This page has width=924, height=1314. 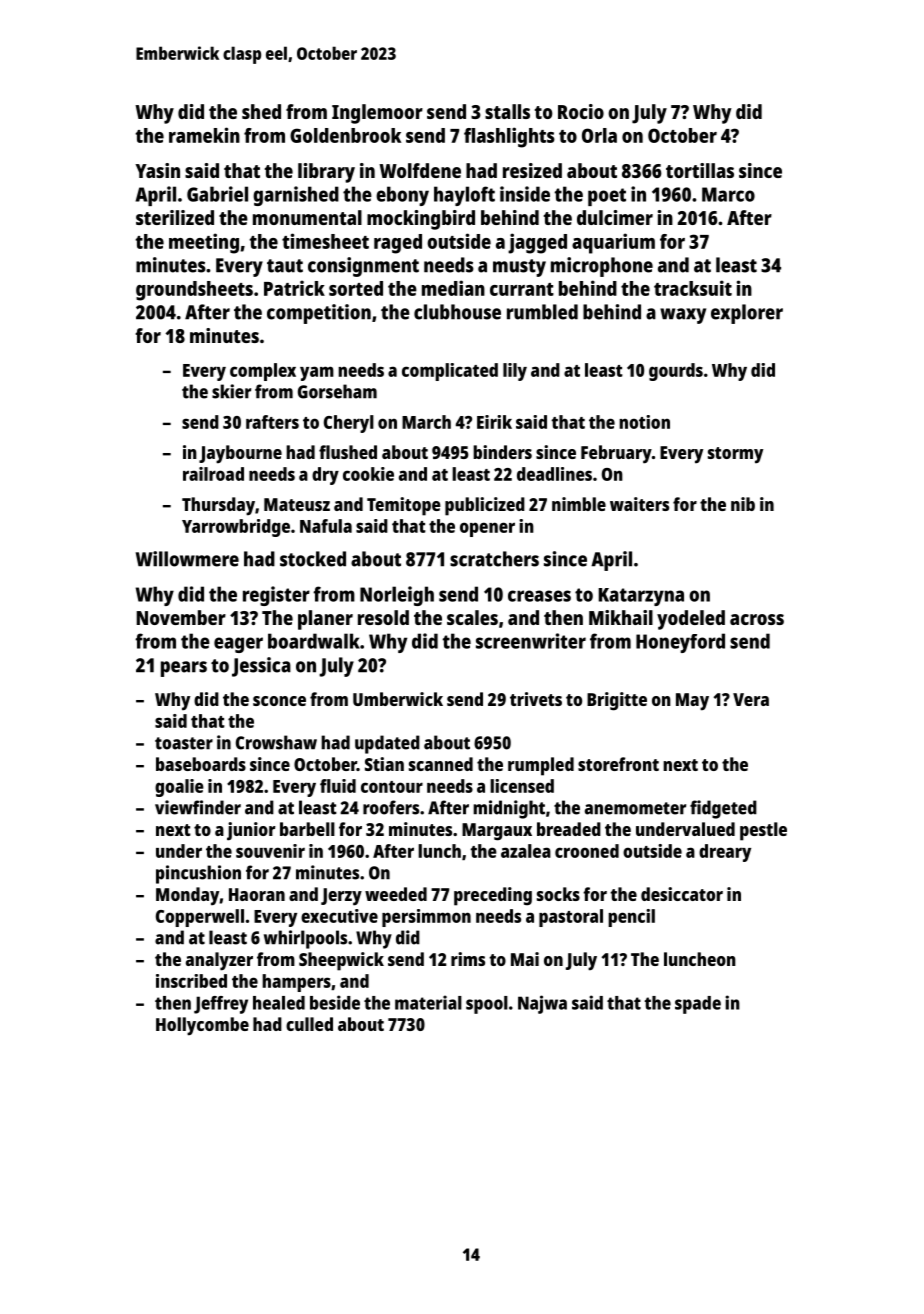 I want to click on baseboards, so click(x=201, y=764).
